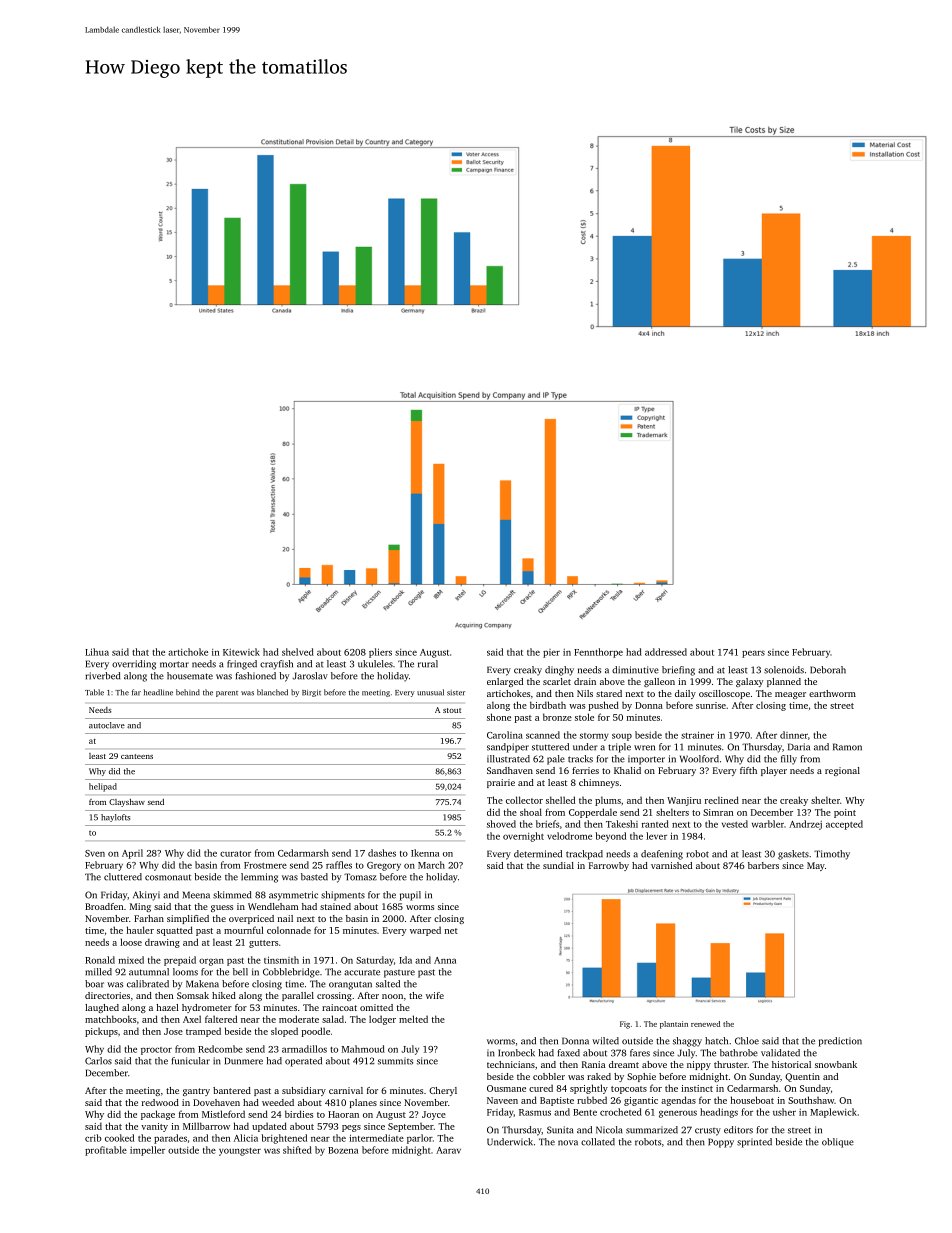  I want to click on prairie, so click(501, 783).
